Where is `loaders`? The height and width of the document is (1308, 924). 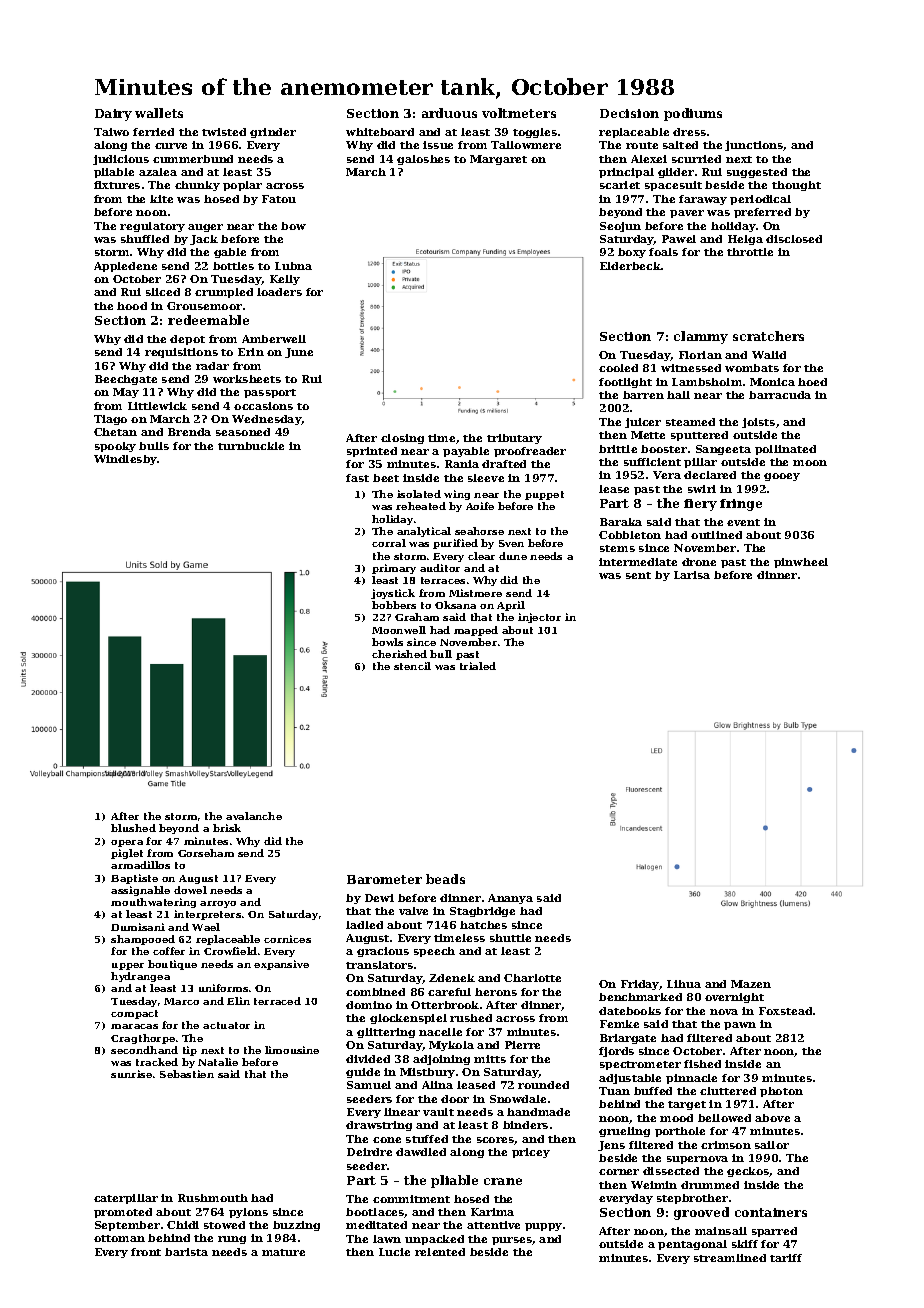
loaders is located at coordinates (279, 292).
